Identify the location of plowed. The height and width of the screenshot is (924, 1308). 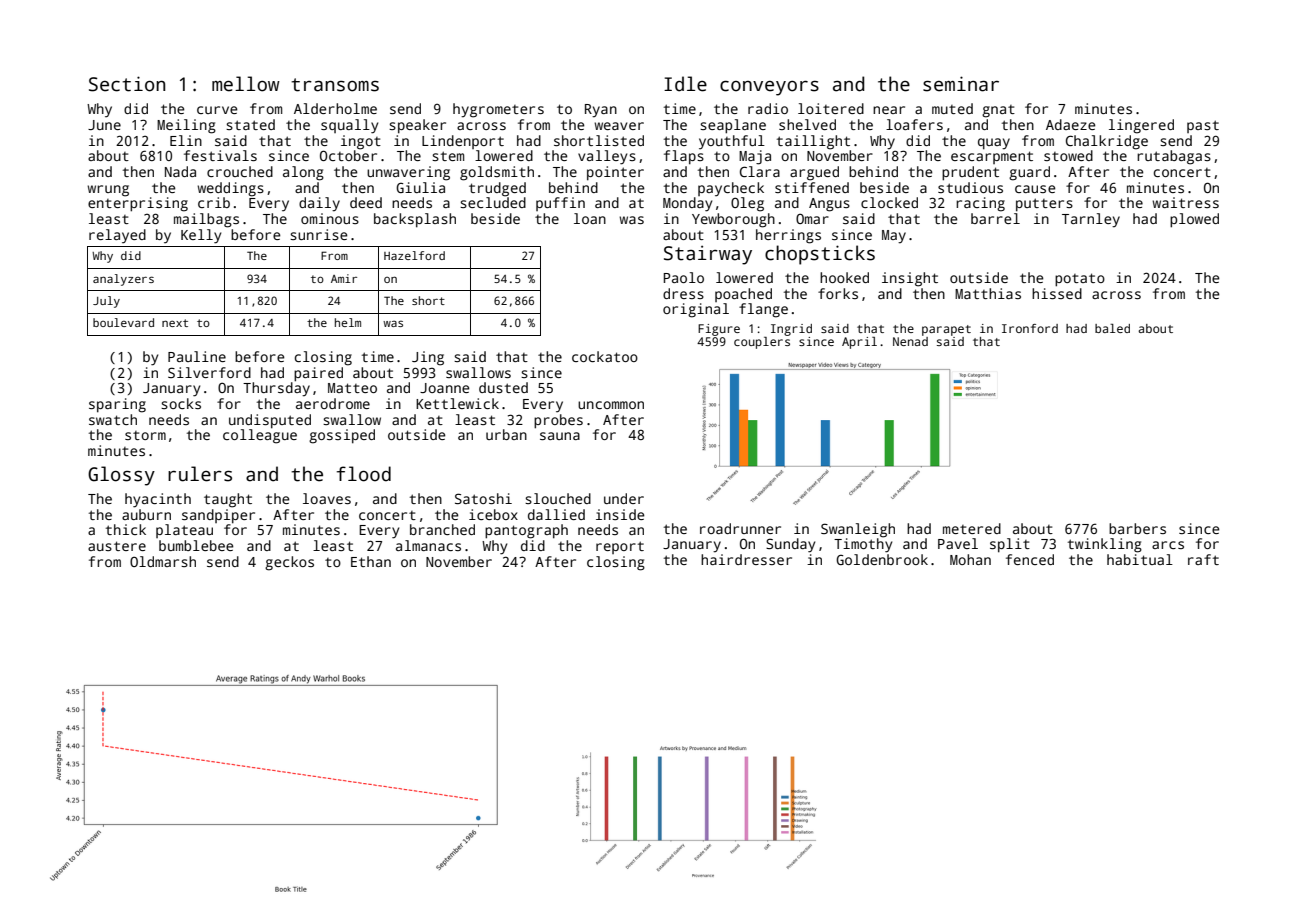
(1194, 220).
